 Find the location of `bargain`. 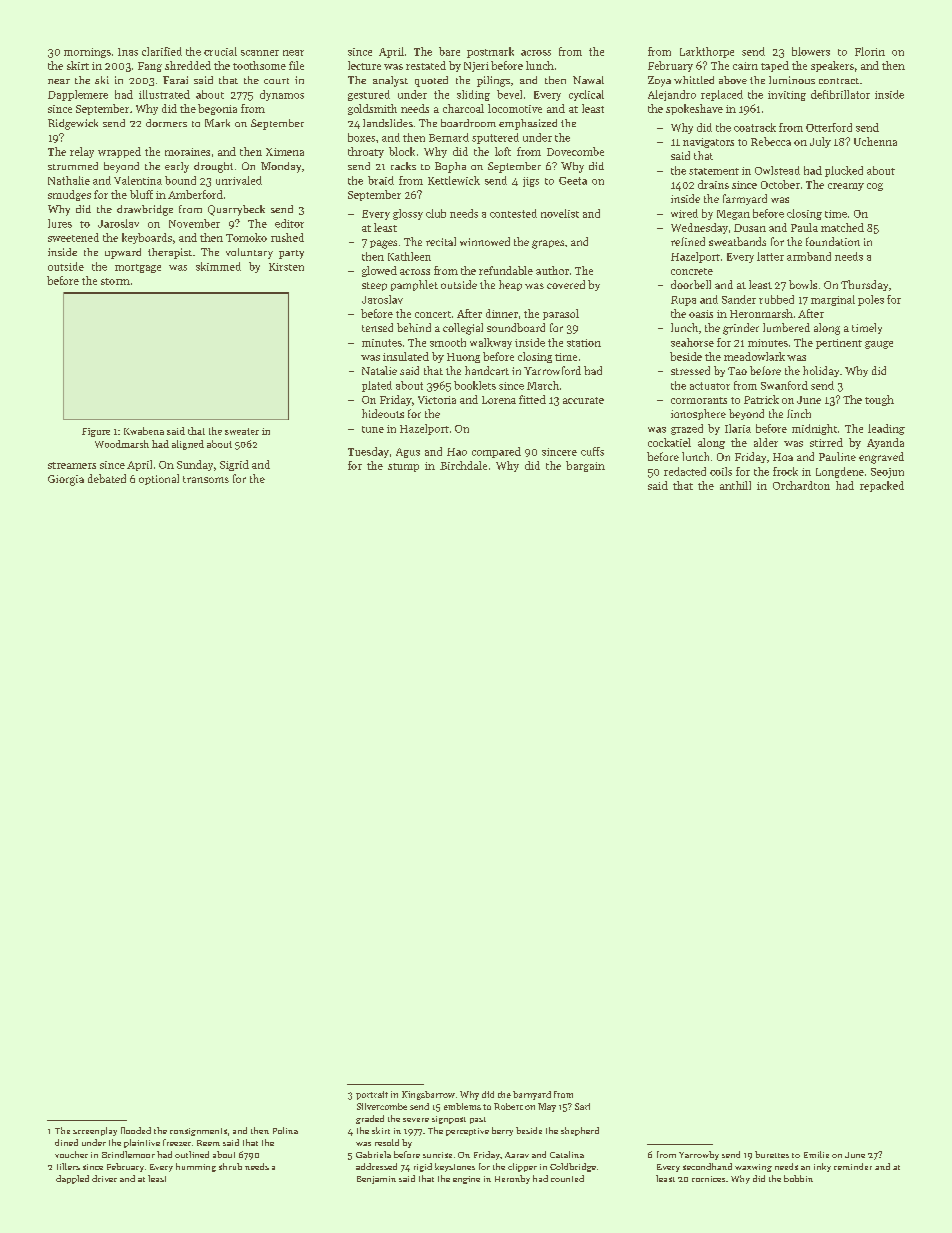

bargain is located at coordinates (585, 466).
